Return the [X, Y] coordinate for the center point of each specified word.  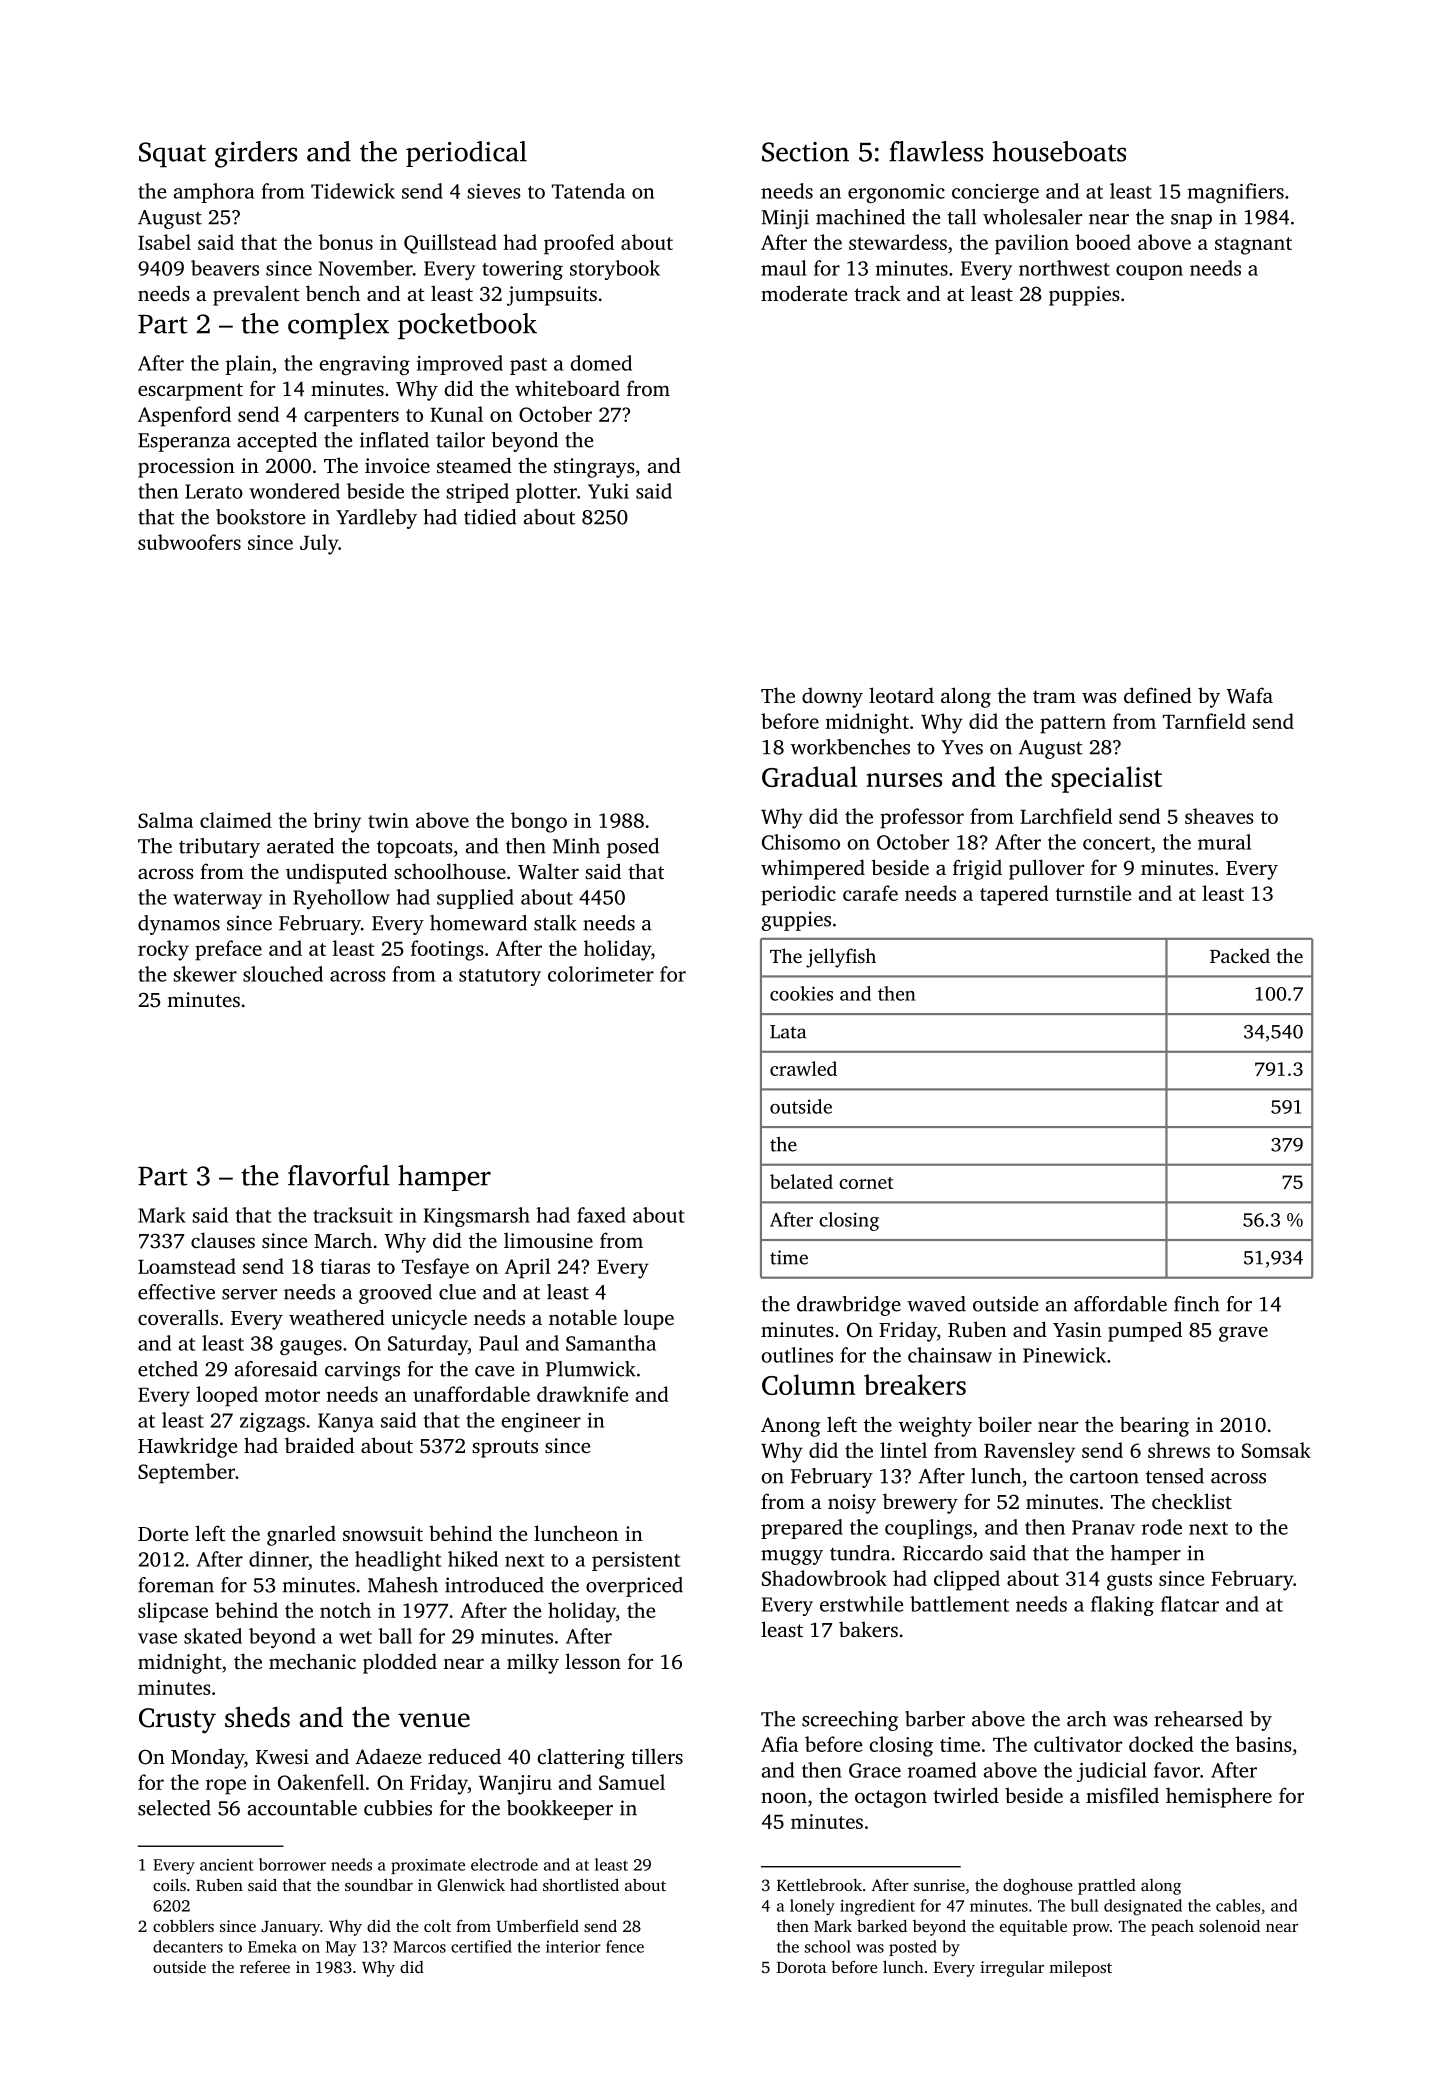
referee [265, 1967]
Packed [1240, 955]
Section [805, 152]
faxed [601, 1215]
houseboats [1059, 151]
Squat [172, 154]
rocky [163, 950]
